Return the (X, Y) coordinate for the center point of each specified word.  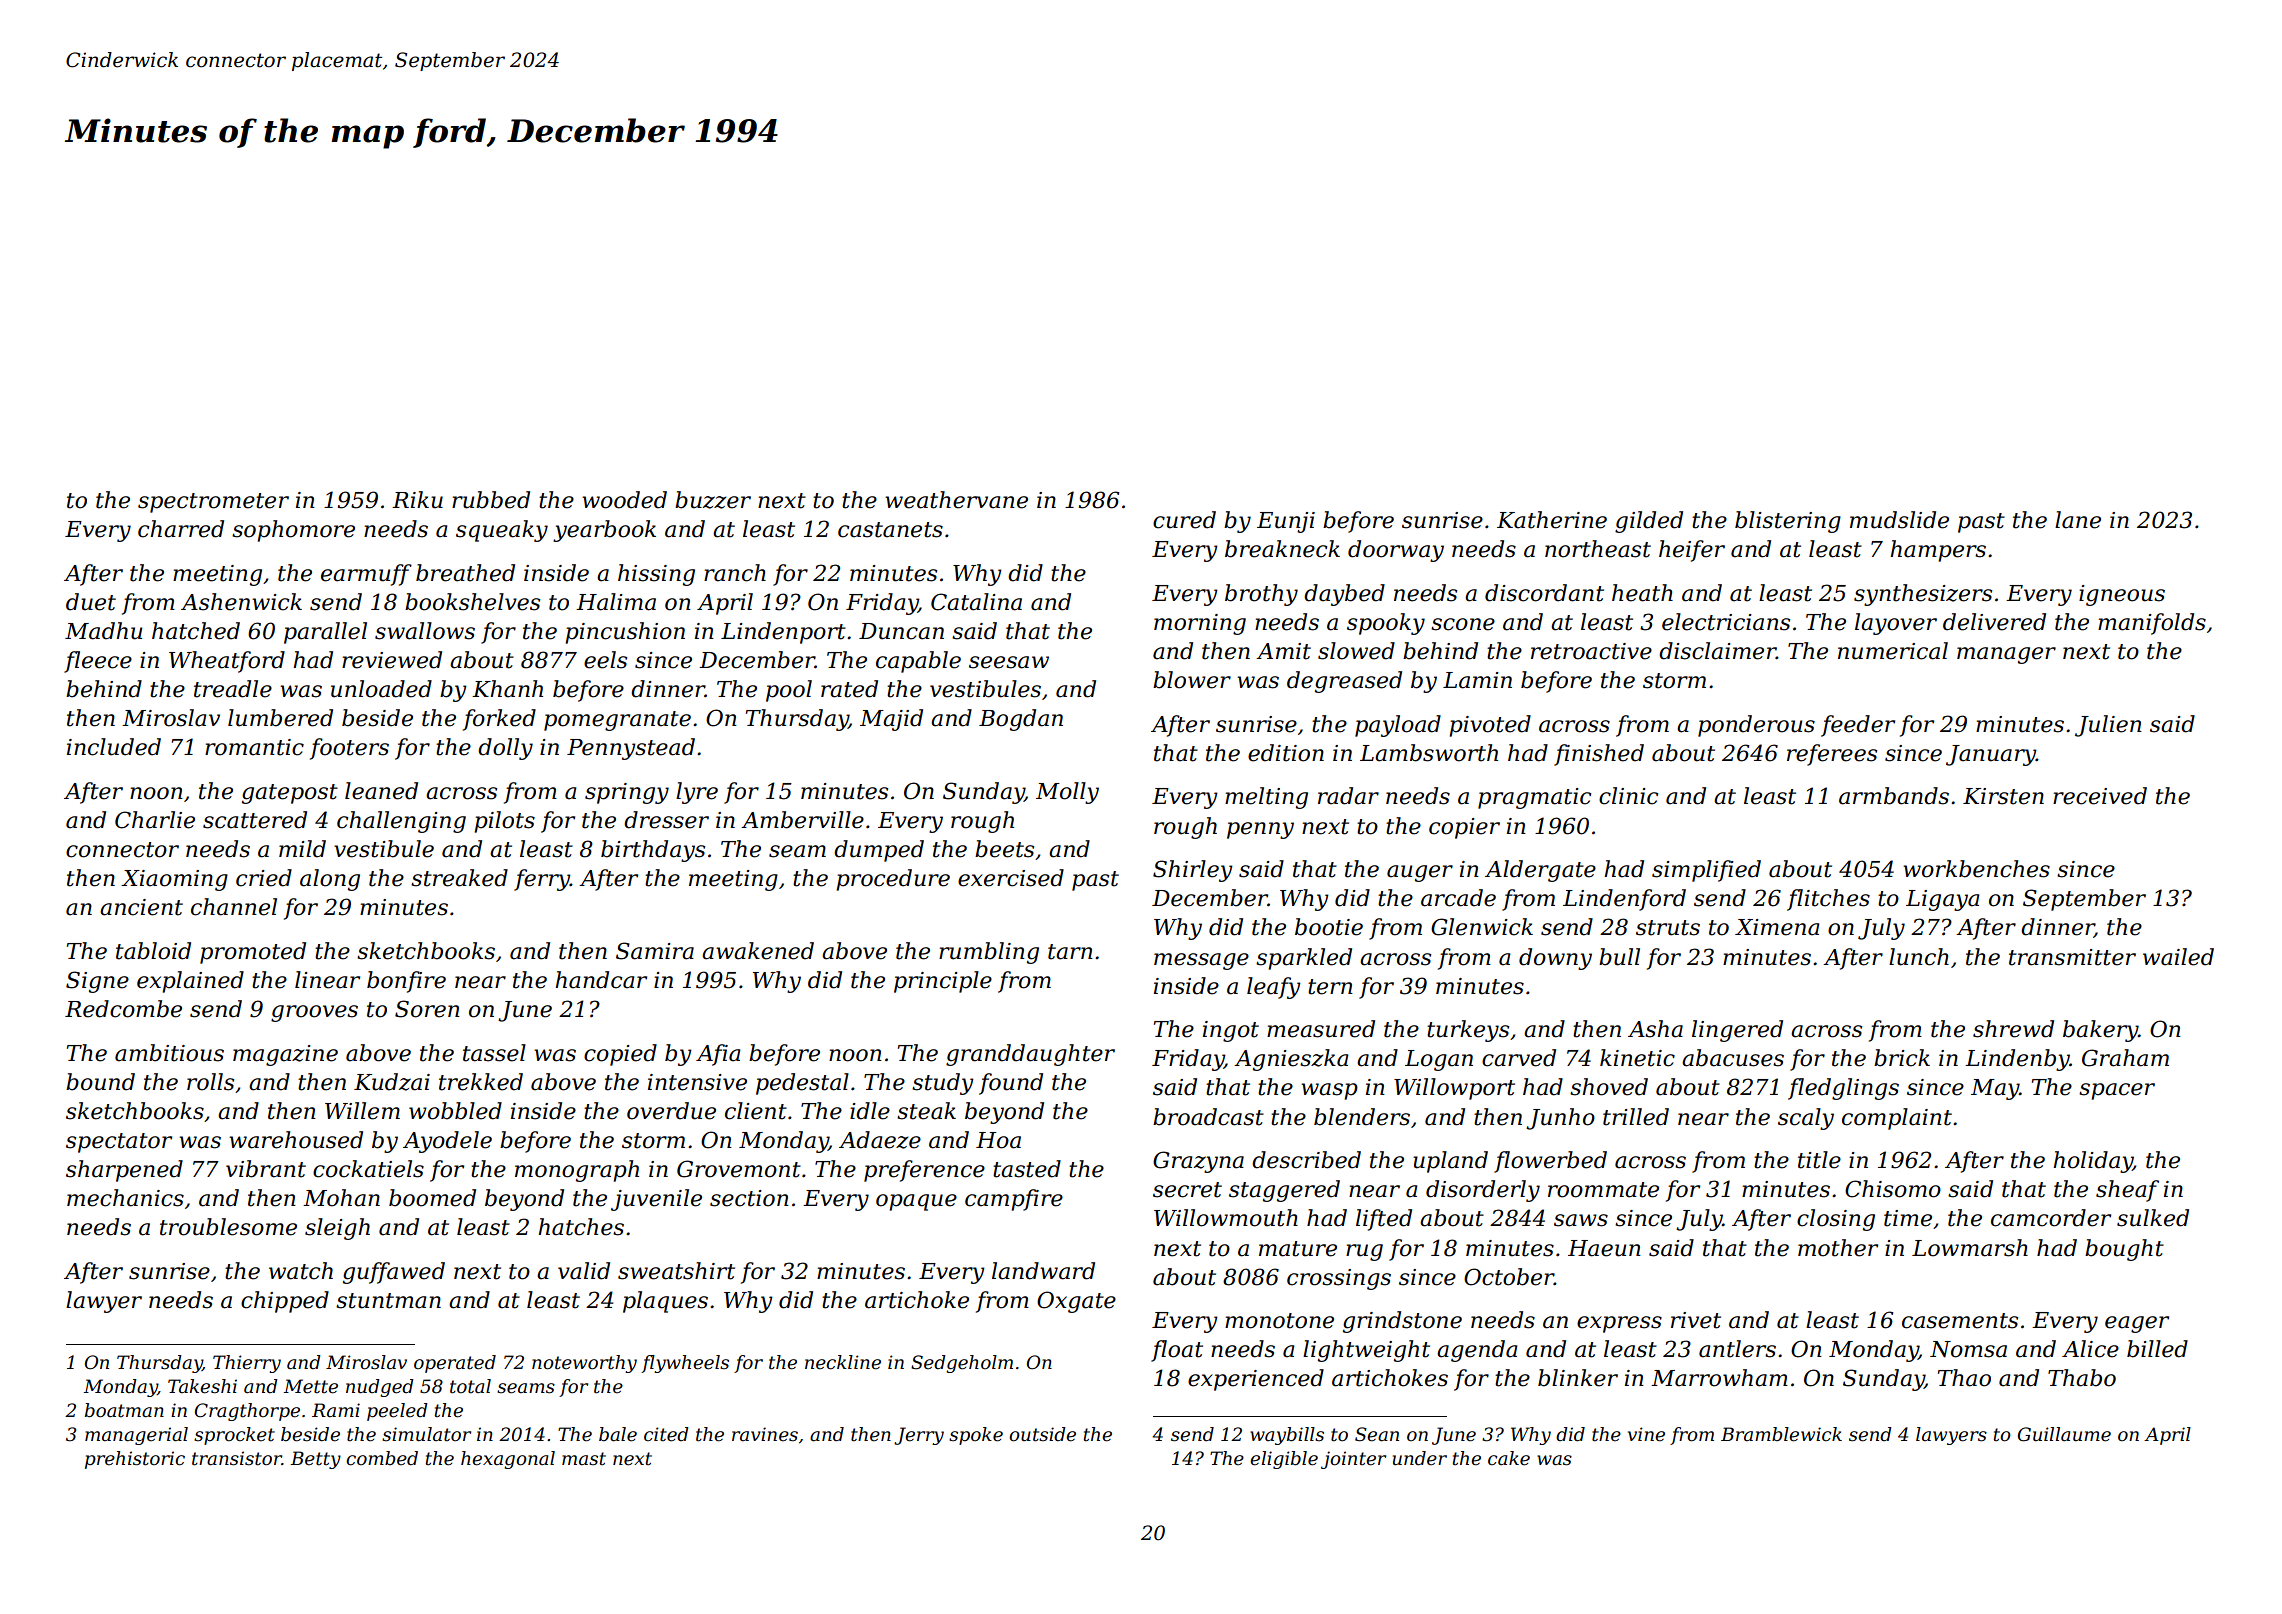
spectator (119, 1143)
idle (870, 1111)
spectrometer (213, 503)
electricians (1726, 622)
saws (1581, 1220)
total (470, 1386)
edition (1286, 753)
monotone (1279, 1321)
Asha (1655, 1029)
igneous (2122, 595)
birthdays (653, 851)
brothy (1261, 595)
